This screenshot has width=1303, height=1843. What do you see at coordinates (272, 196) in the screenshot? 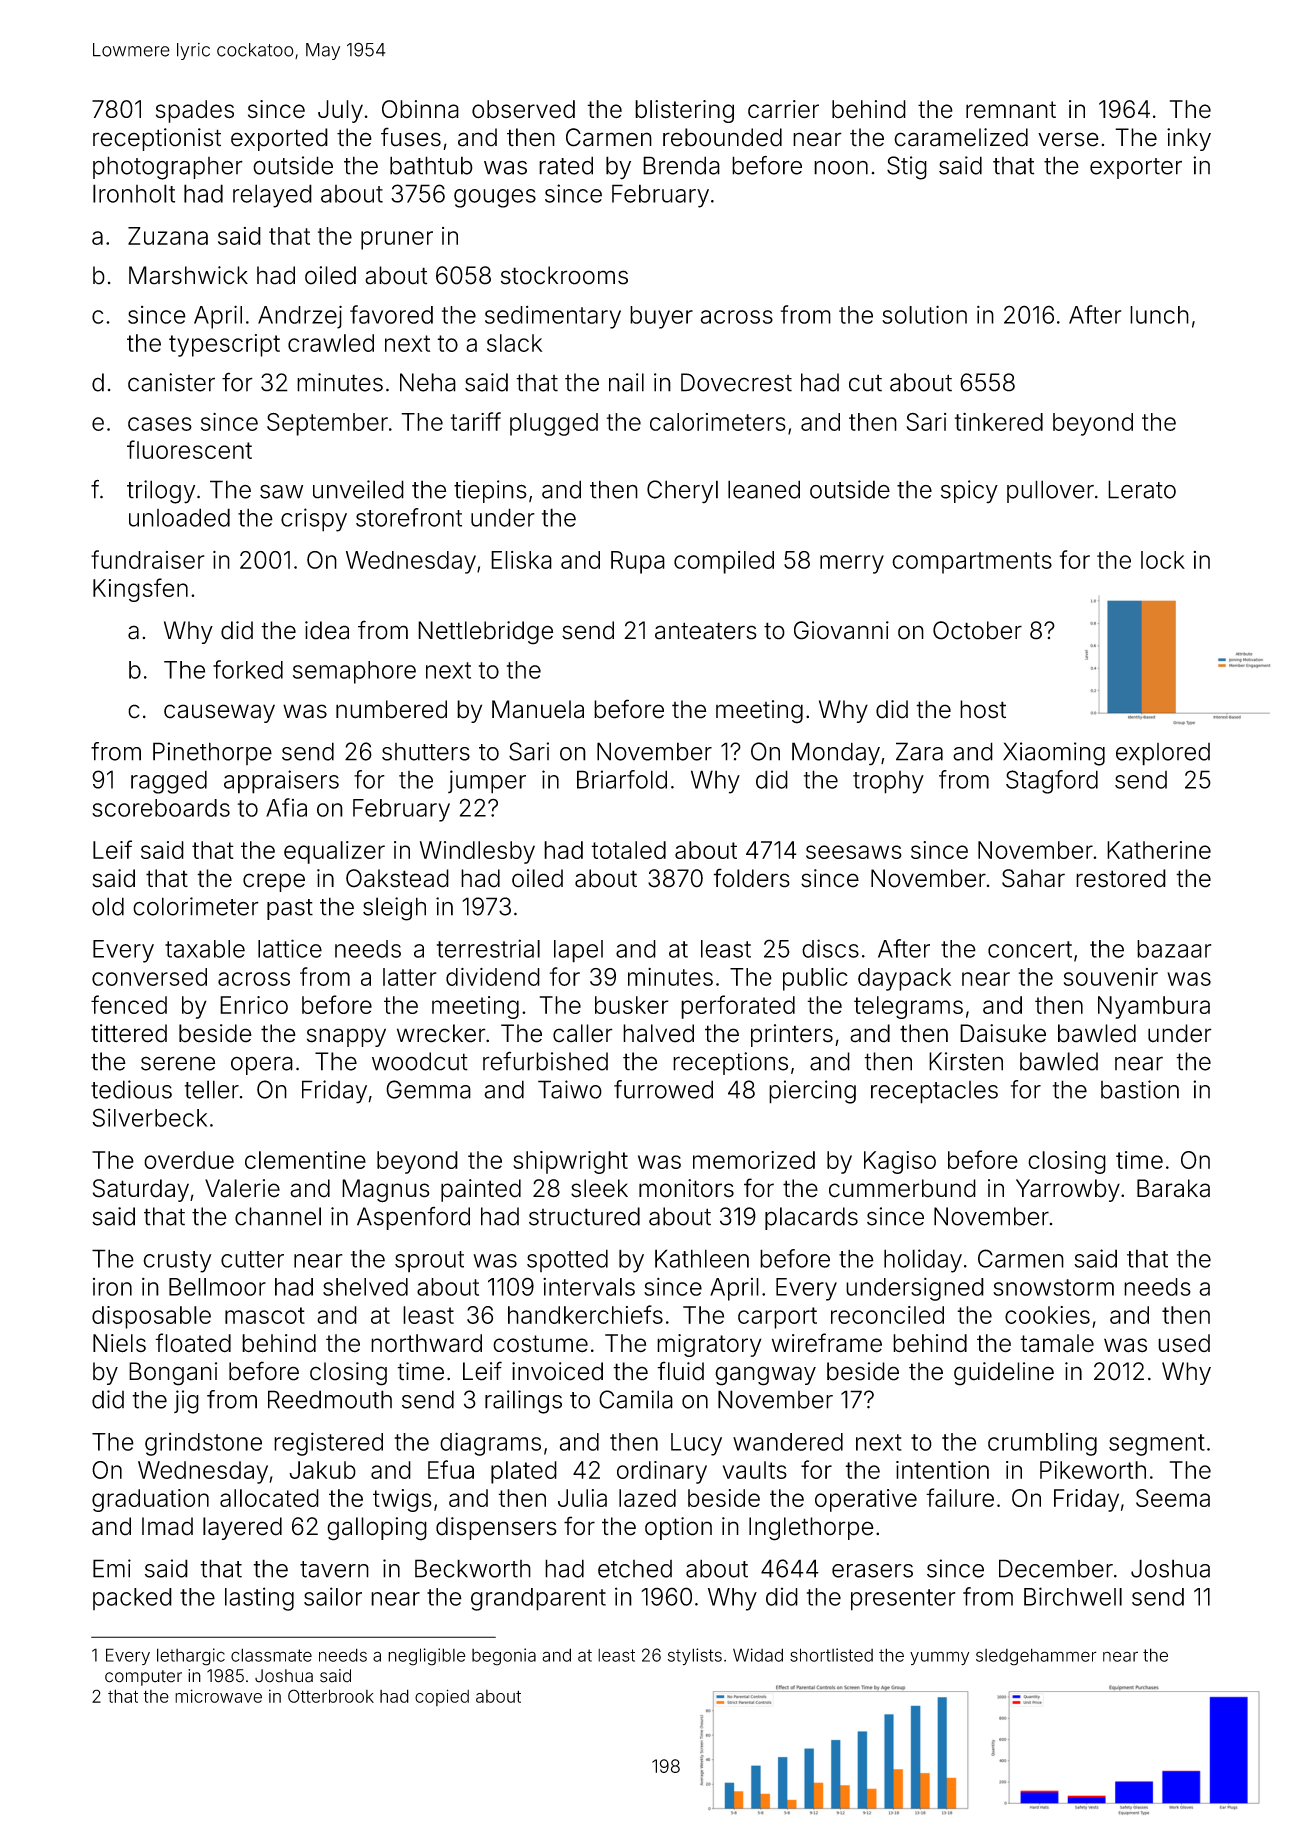
I see `relayed` at bounding box center [272, 196].
